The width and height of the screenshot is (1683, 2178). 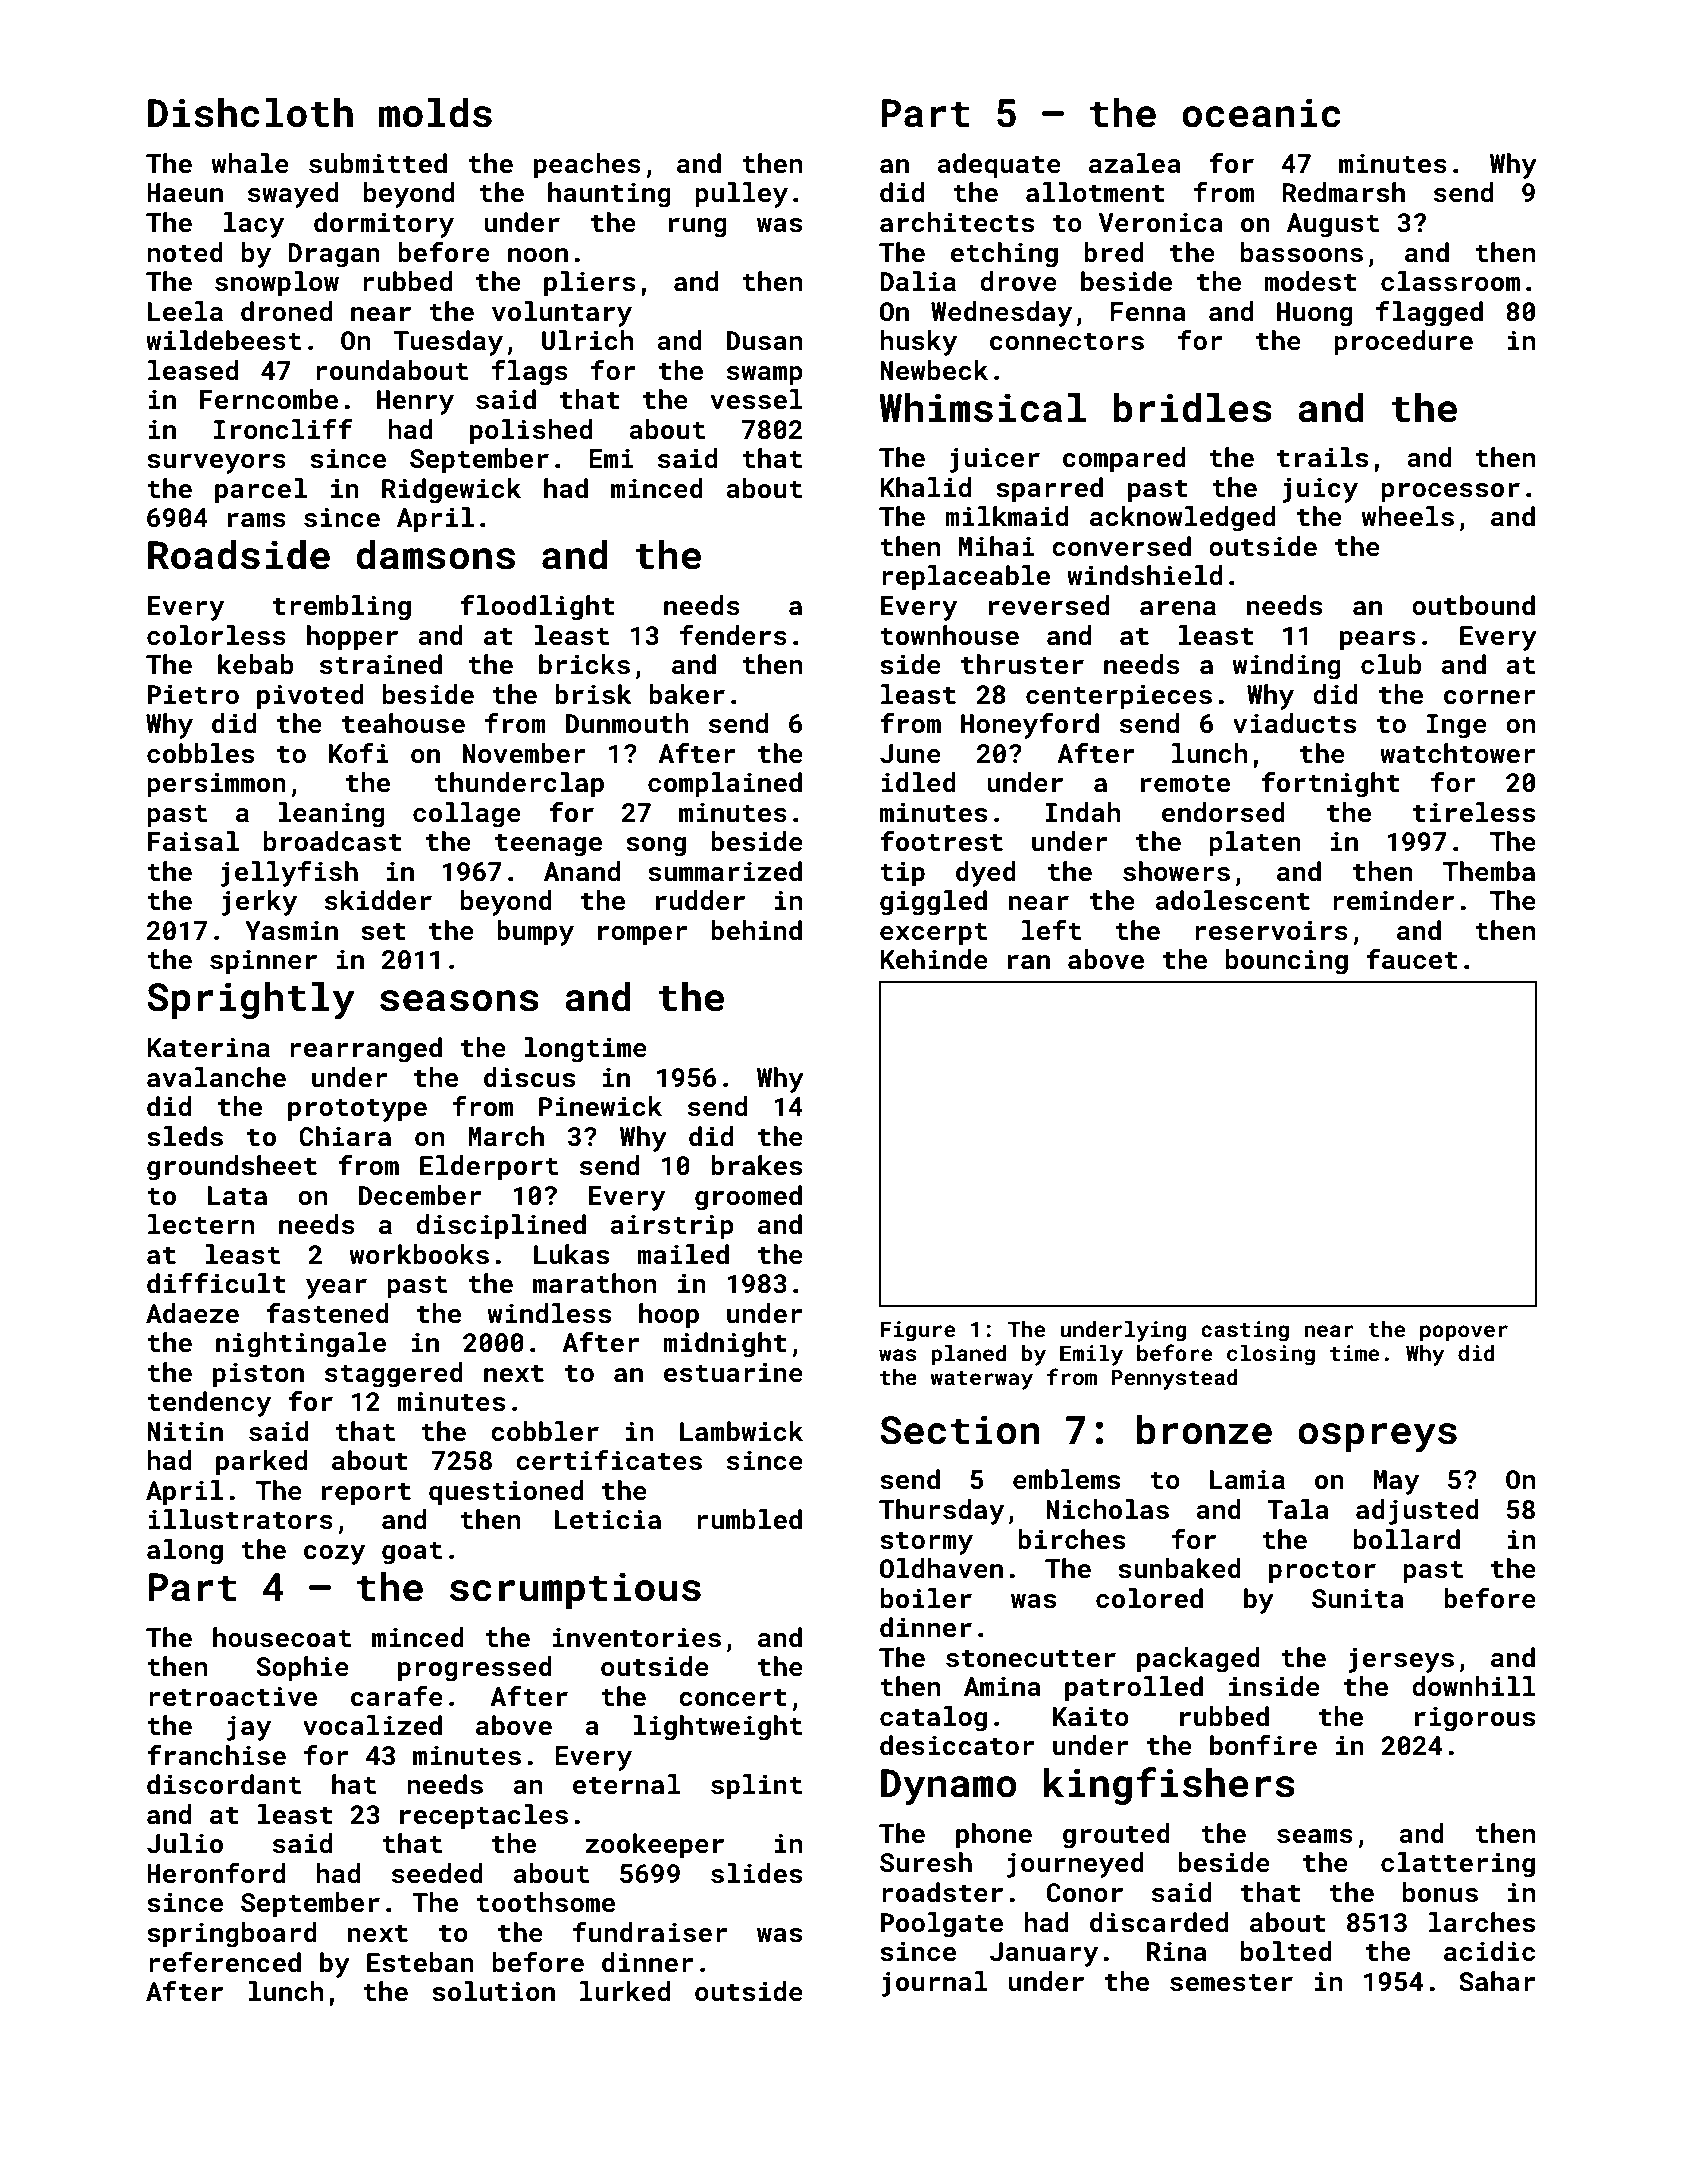 I want to click on pulley, so click(x=741, y=195).
